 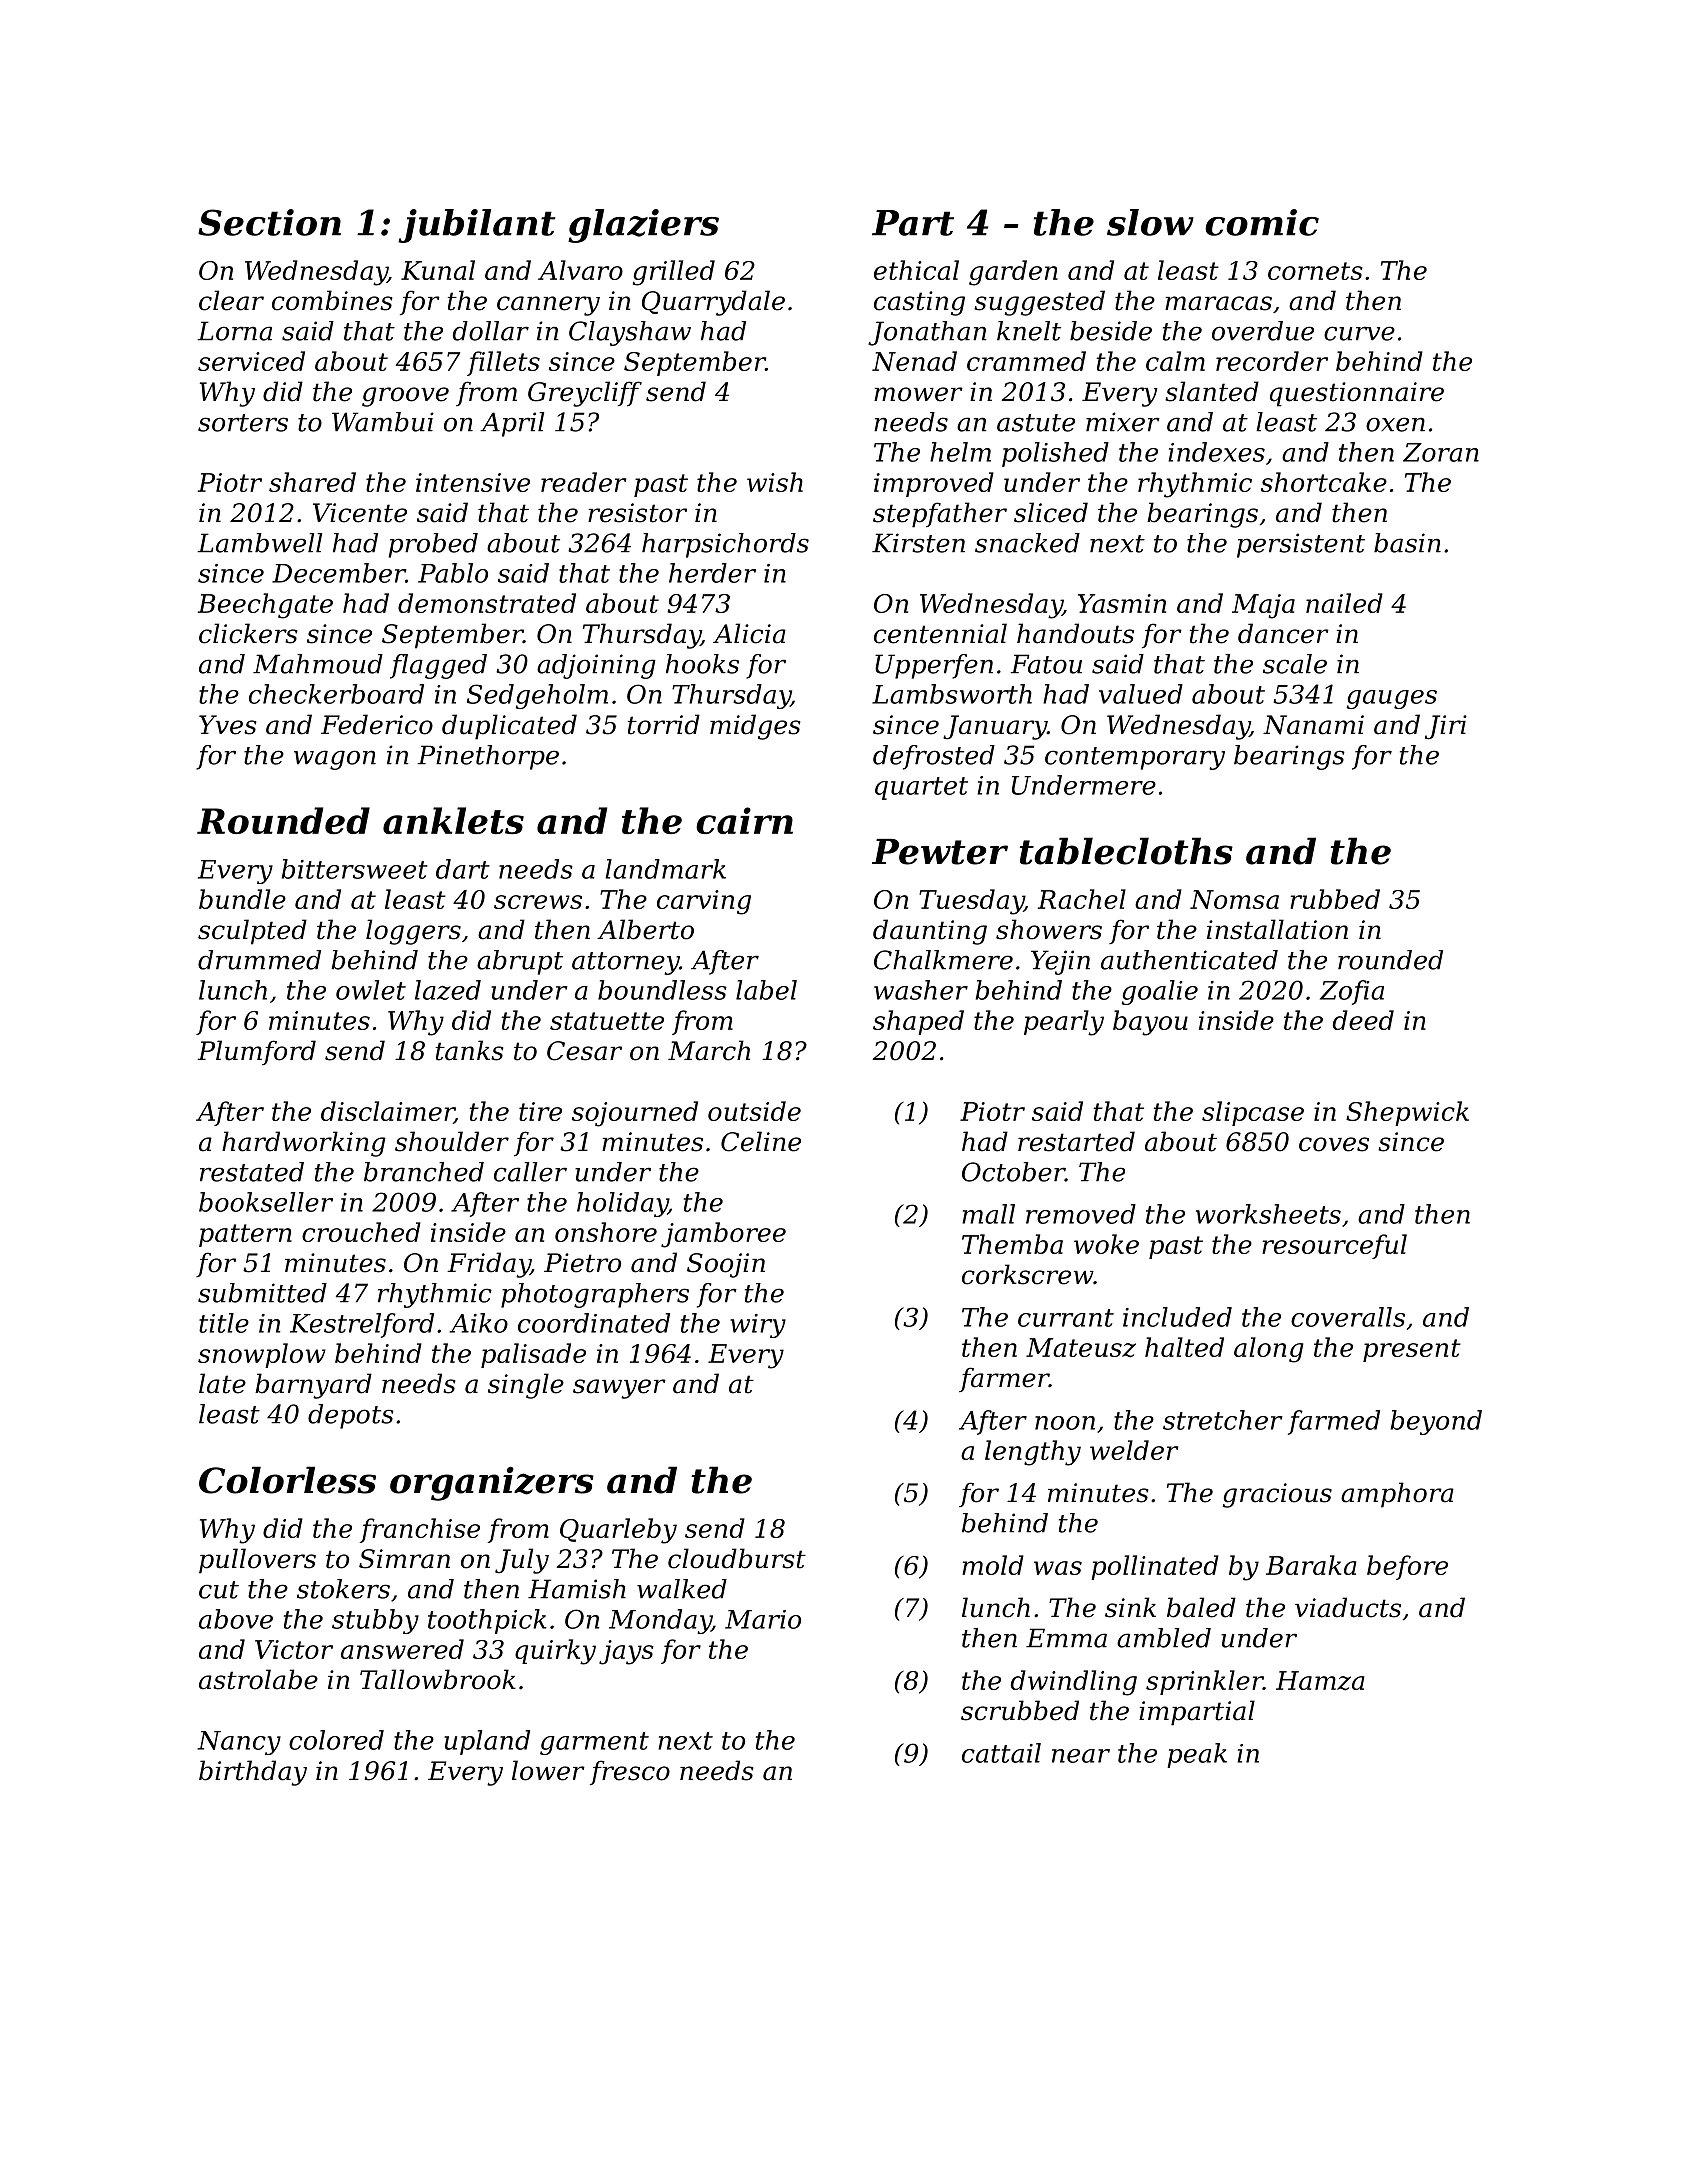 I want to click on stokers, so click(x=343, y=1589).
